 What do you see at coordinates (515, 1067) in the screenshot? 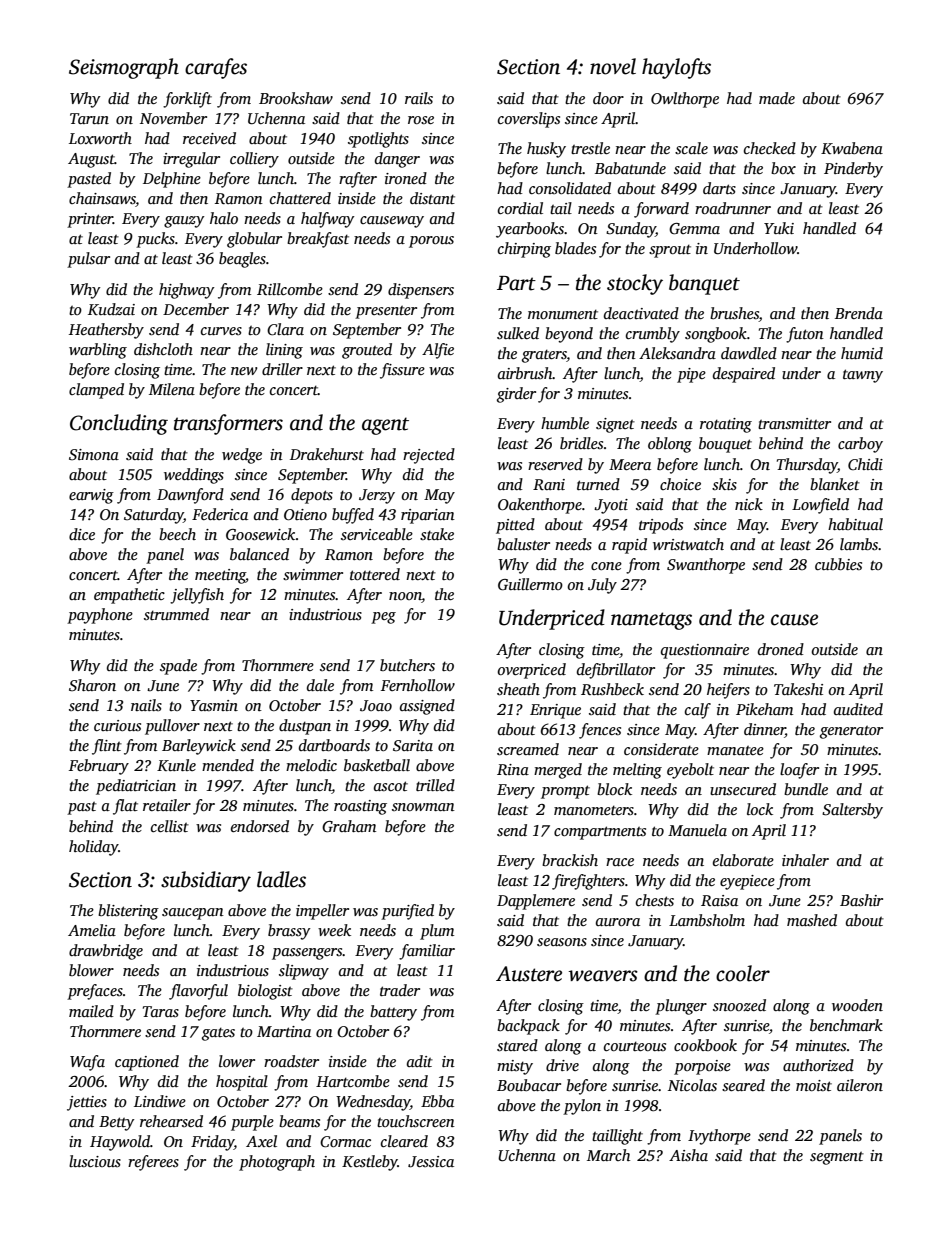
I see `misty` at bounding box center [515, 1067].
